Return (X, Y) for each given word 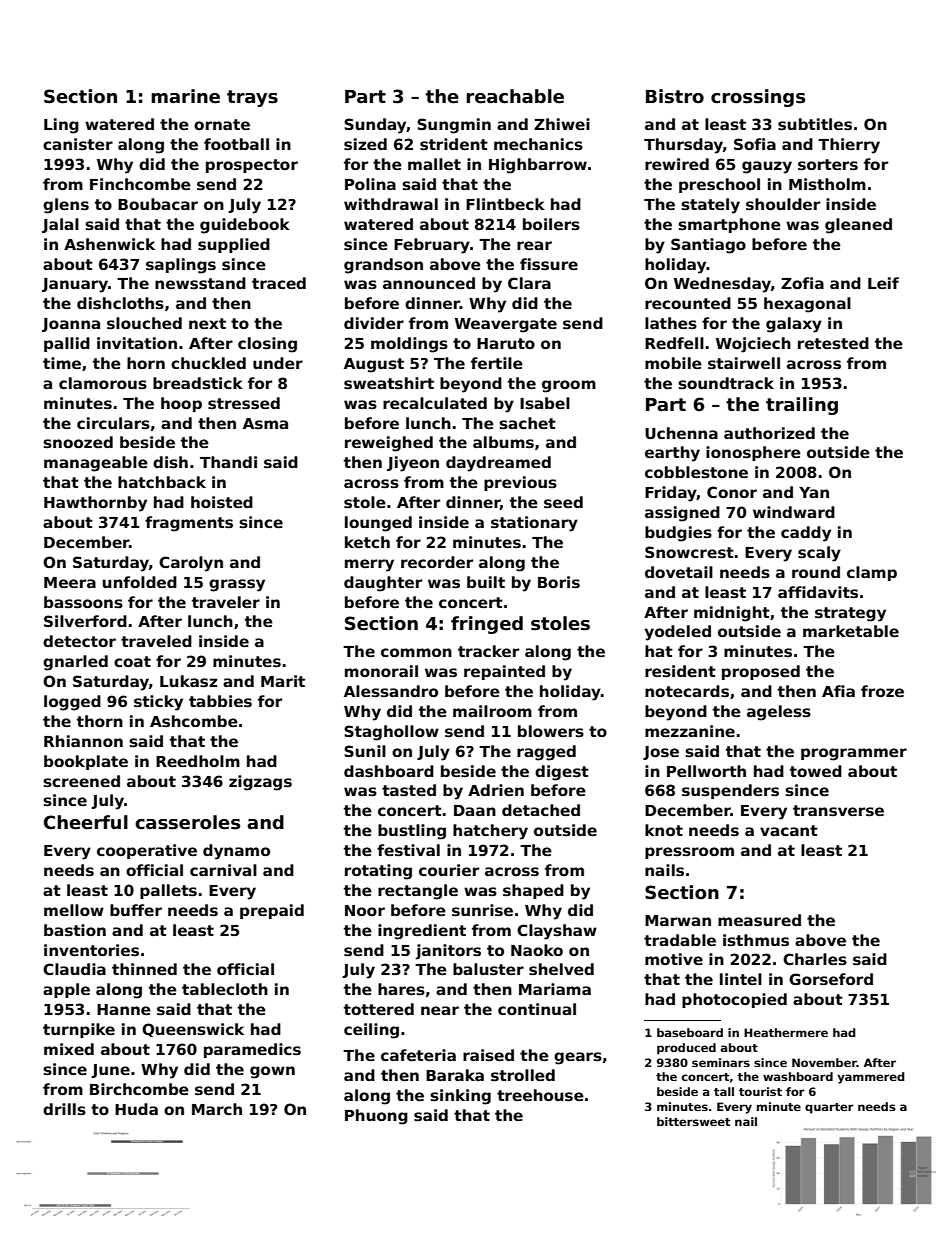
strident (454, 144)
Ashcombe (194, 721)
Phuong (376, 1117)
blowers (551, 731)
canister (78, 144)
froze (882, 691)
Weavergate (506, 325)
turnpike (79, 1030)
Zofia (802, 283)
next (207, 323)
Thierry (849, 146)
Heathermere (786, 1032)
